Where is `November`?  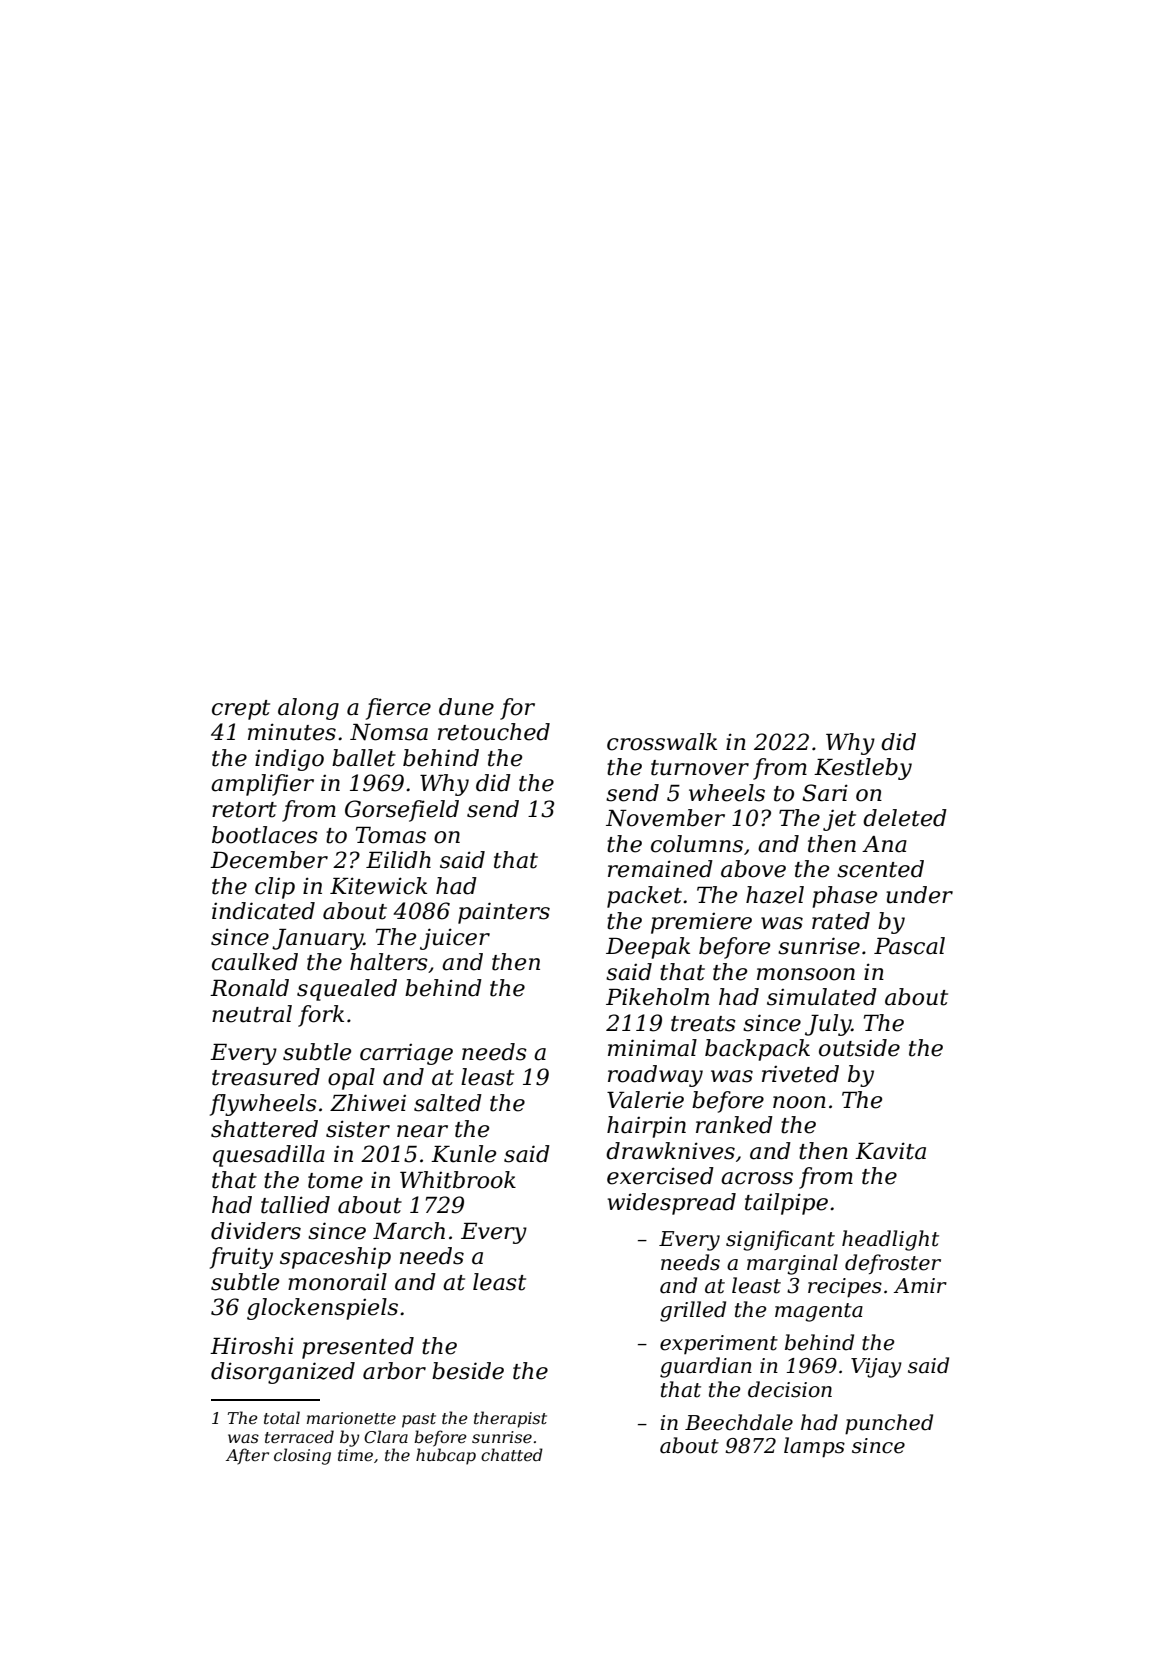
November is located at coordinates (665, 818).
